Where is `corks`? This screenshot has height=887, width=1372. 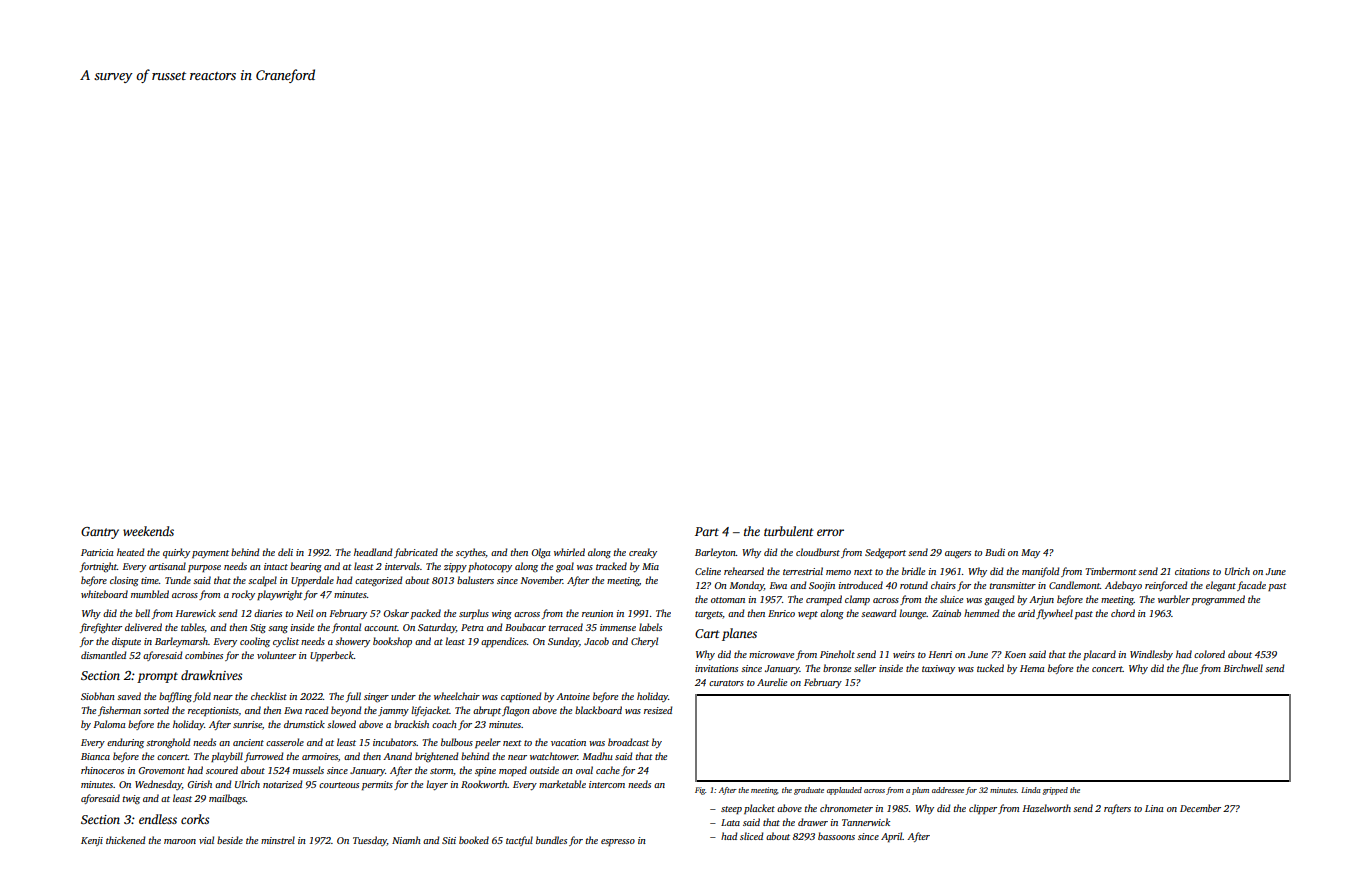 corks is located at coordinates (195, 819).
